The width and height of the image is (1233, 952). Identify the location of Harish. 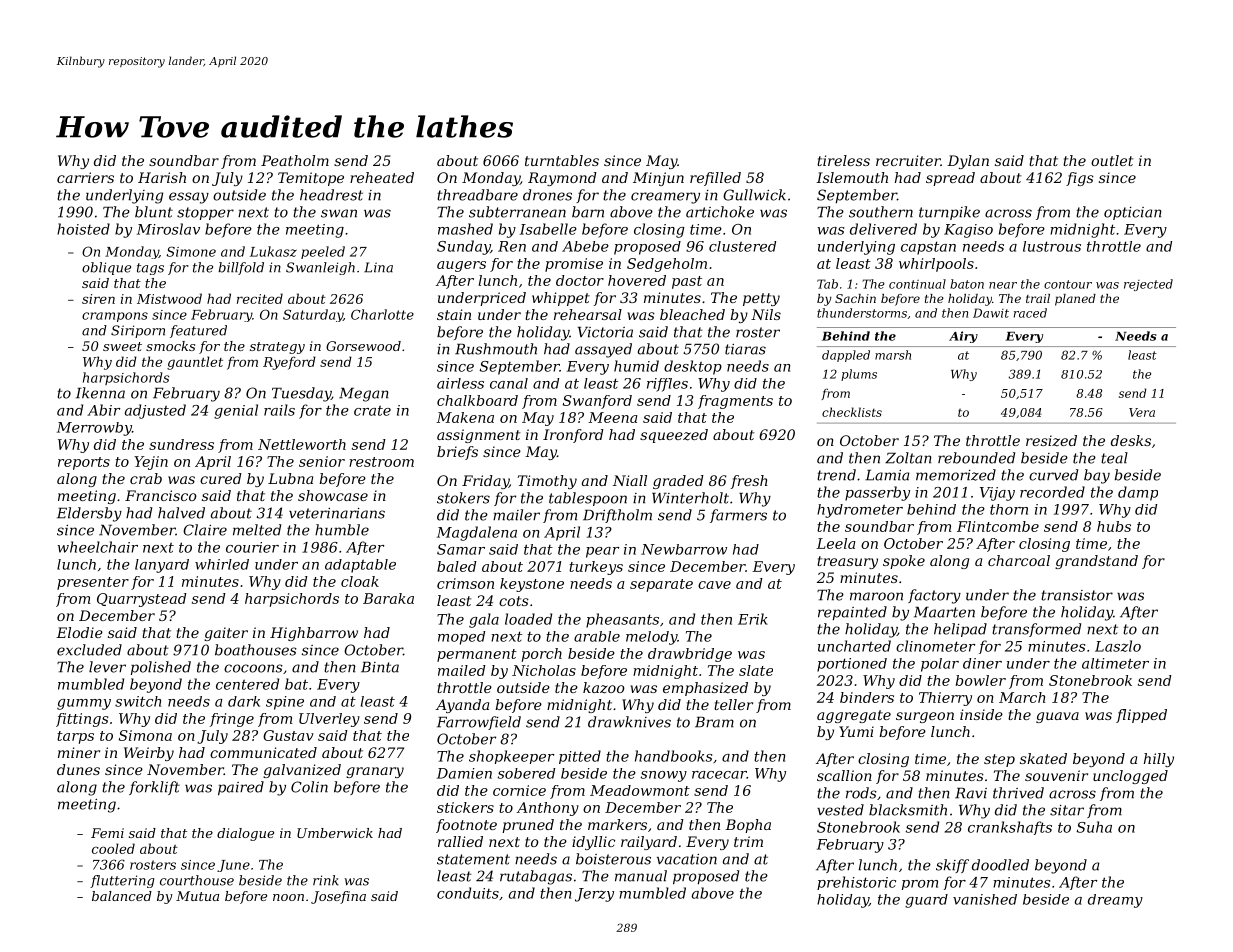
(162, 177).
